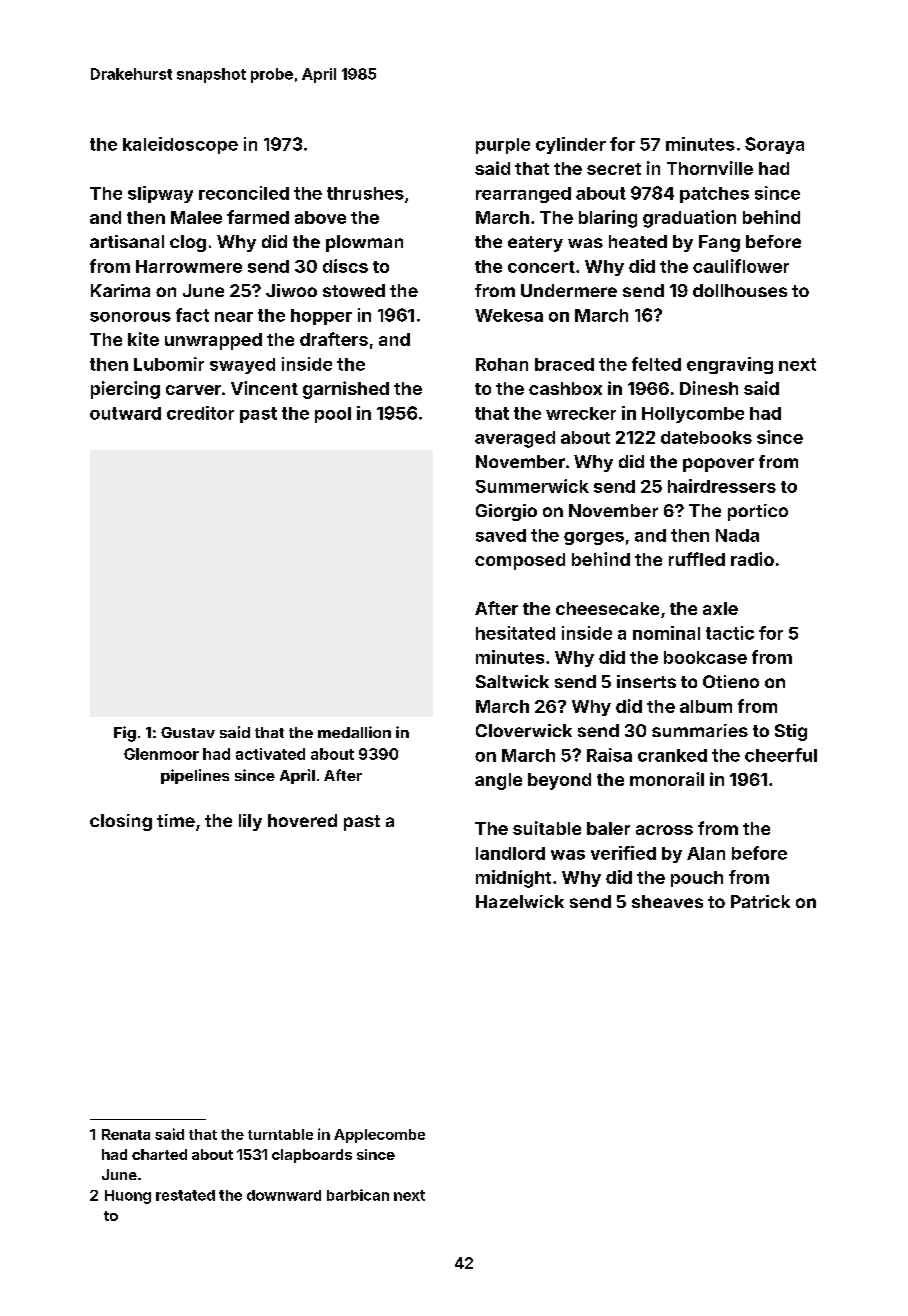 The height and width of the page is (1316, 908). I want to click on cylinder, so click(571, 145).
